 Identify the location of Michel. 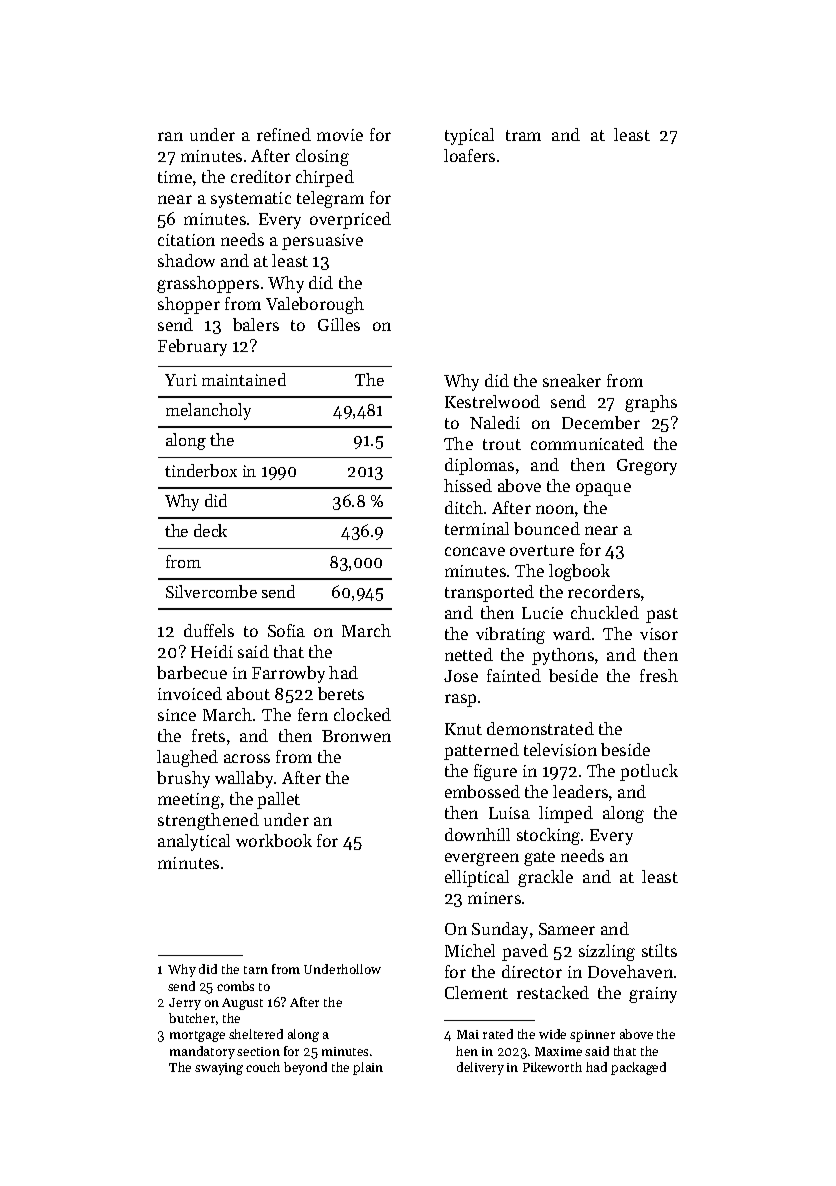
(470, 950).
